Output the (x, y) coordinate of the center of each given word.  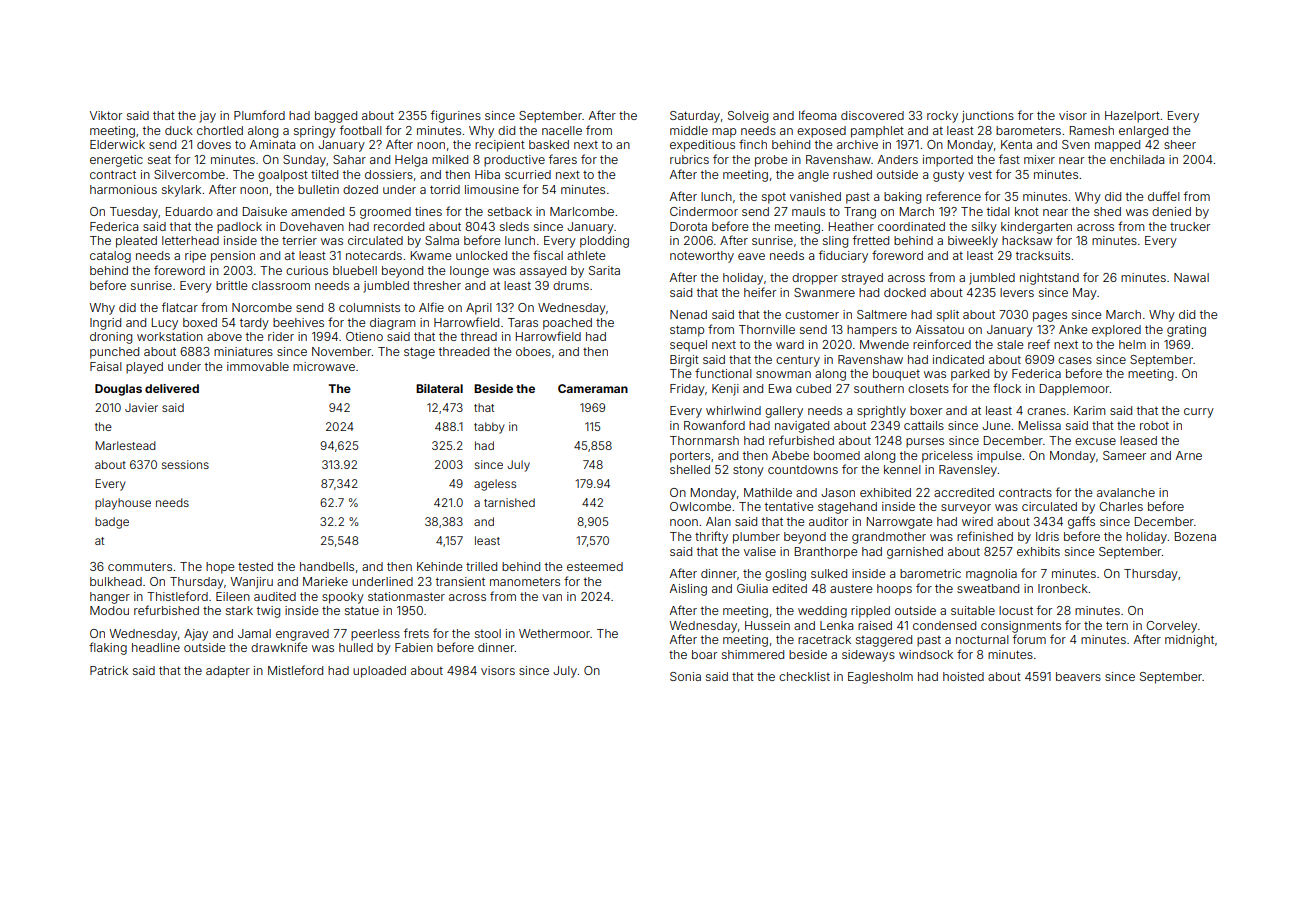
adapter (228, 672)
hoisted (963, 676)
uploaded (379, 672)
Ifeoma (817, 115)
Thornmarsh (704, 440)
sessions (185, 464)
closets (928, 388)
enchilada (1137, 159)
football (361, 130)
